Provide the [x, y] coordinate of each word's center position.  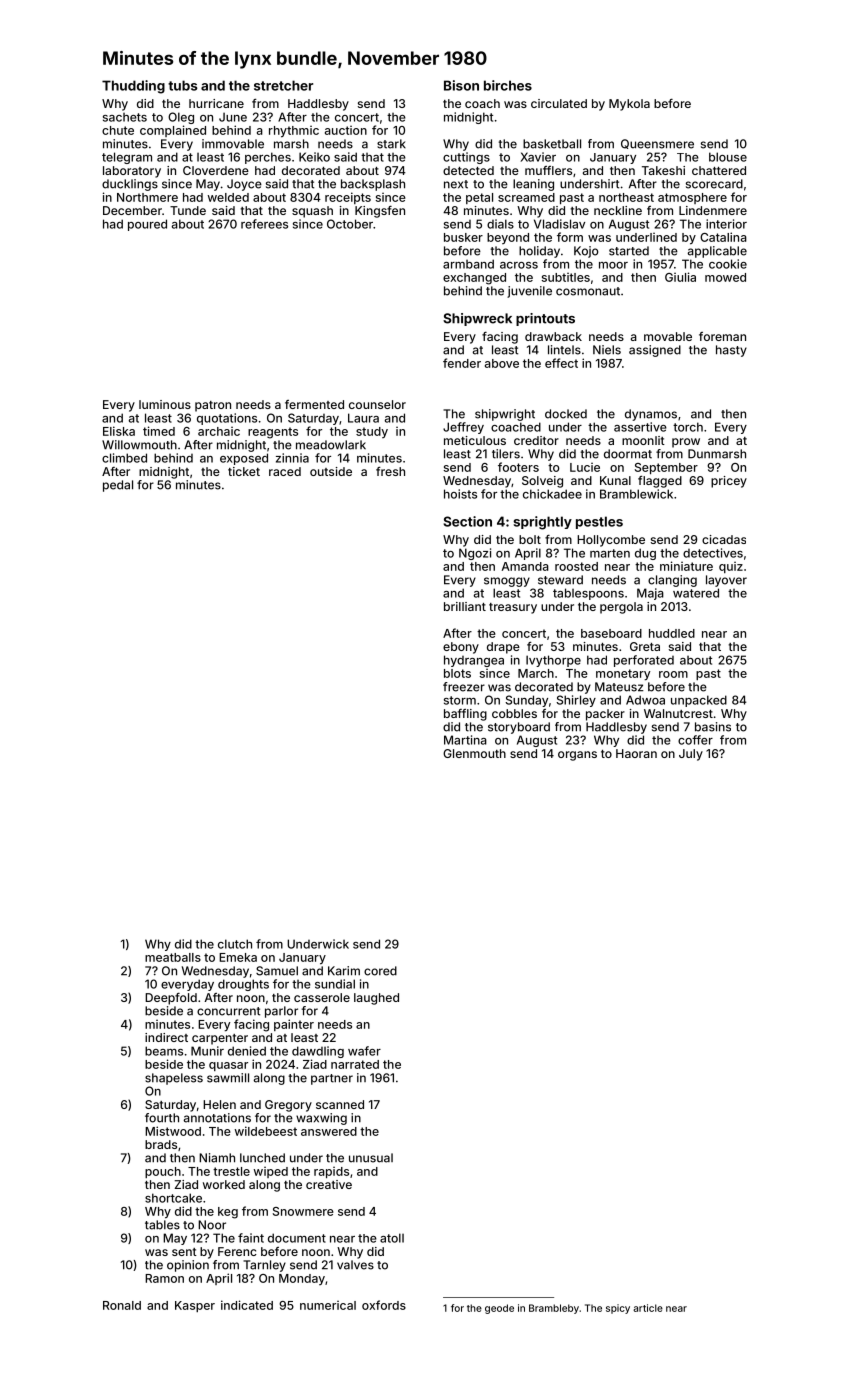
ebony [461, 648]
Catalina [723, 237]
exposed [244, 459]
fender [462, 363]
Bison [461, 85]
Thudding [133, 87]
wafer [364, 1051]
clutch [235, 944]
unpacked [699, 701]
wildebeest [266, 1131]
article [648, 1308]
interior [726, 224]
